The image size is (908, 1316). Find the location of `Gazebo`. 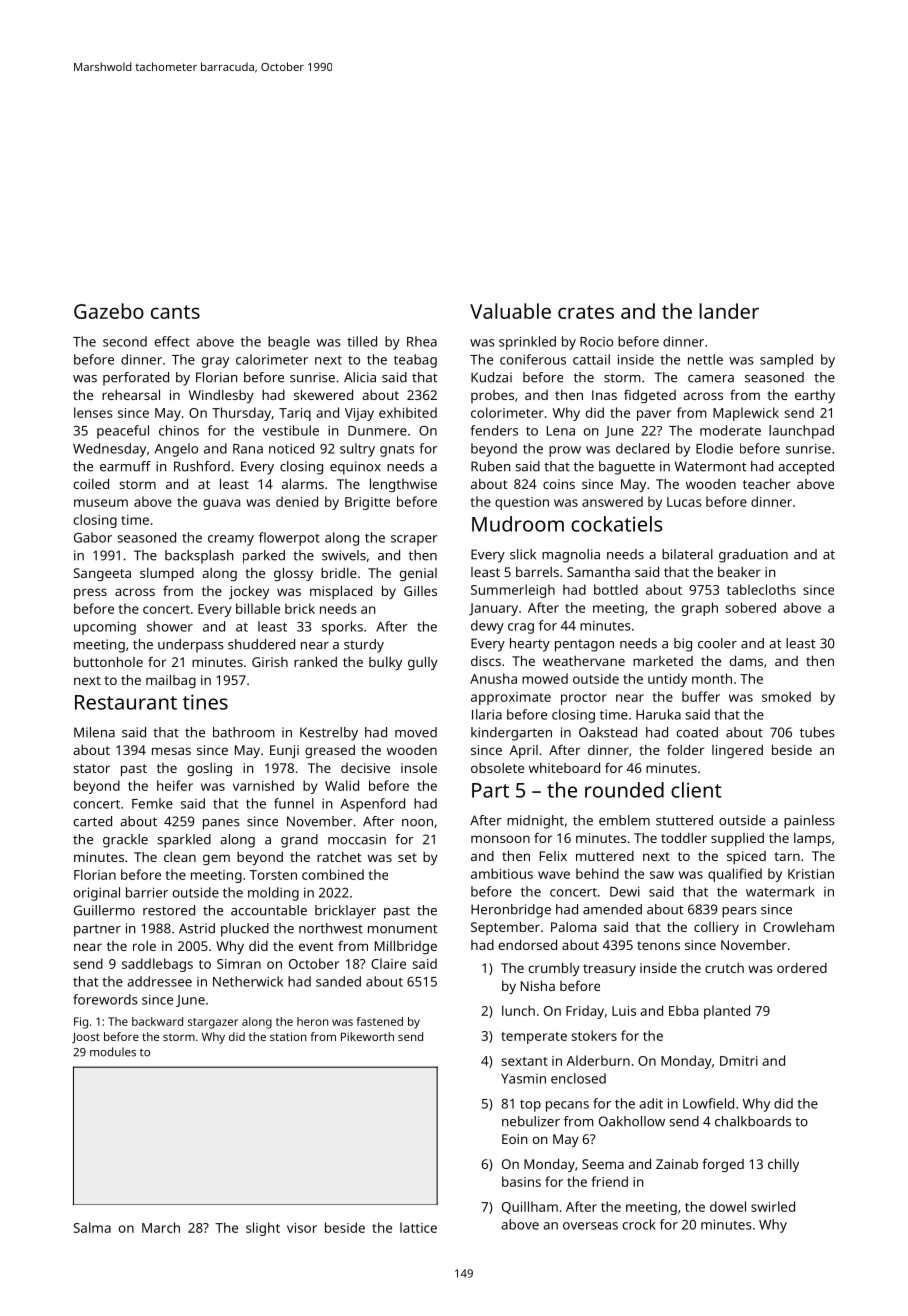

Gazebo is located at coordinates (109, 311).
